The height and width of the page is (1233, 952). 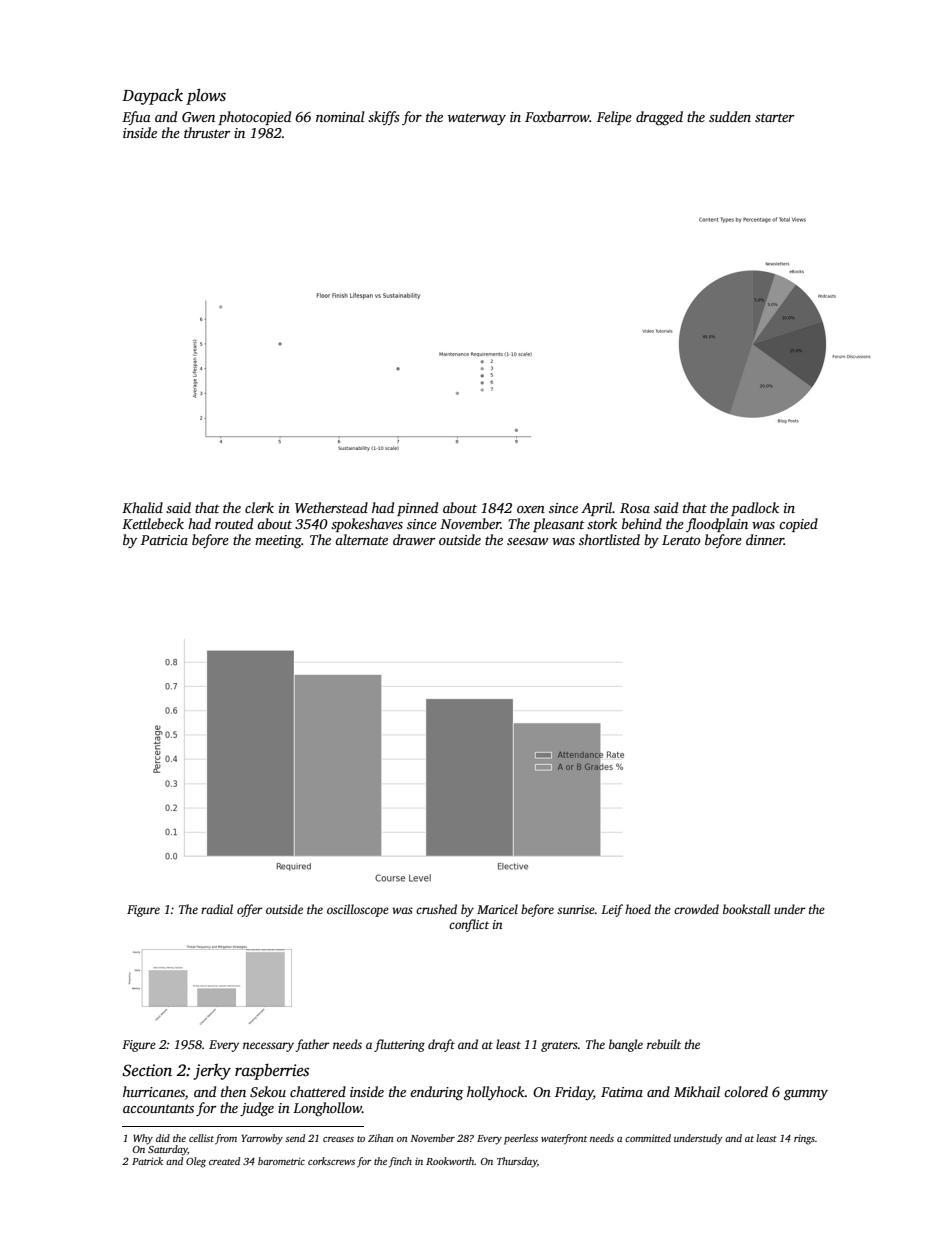 What do you see at coordinates (164, 540) in the page?
I see `Patricia` at bounding box center [164, 540].
